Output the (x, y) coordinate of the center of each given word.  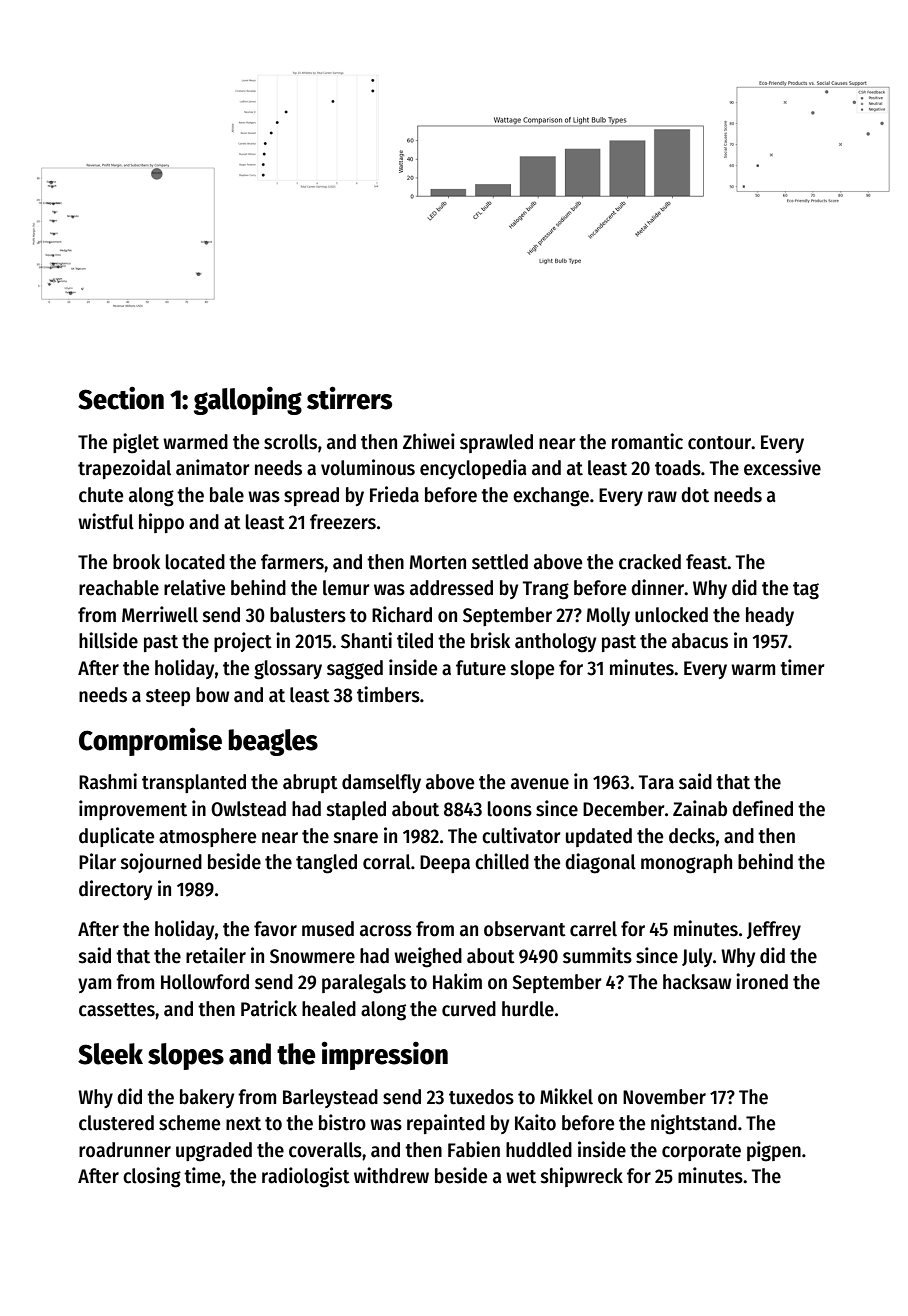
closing (152, 1177)
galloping (248, 401)
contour (720, 443)
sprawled (496, 443)
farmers (292, 562)
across (386, 931)
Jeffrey (774, 930)
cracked (650, 562)
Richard (402, 614)
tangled (326, 864)
